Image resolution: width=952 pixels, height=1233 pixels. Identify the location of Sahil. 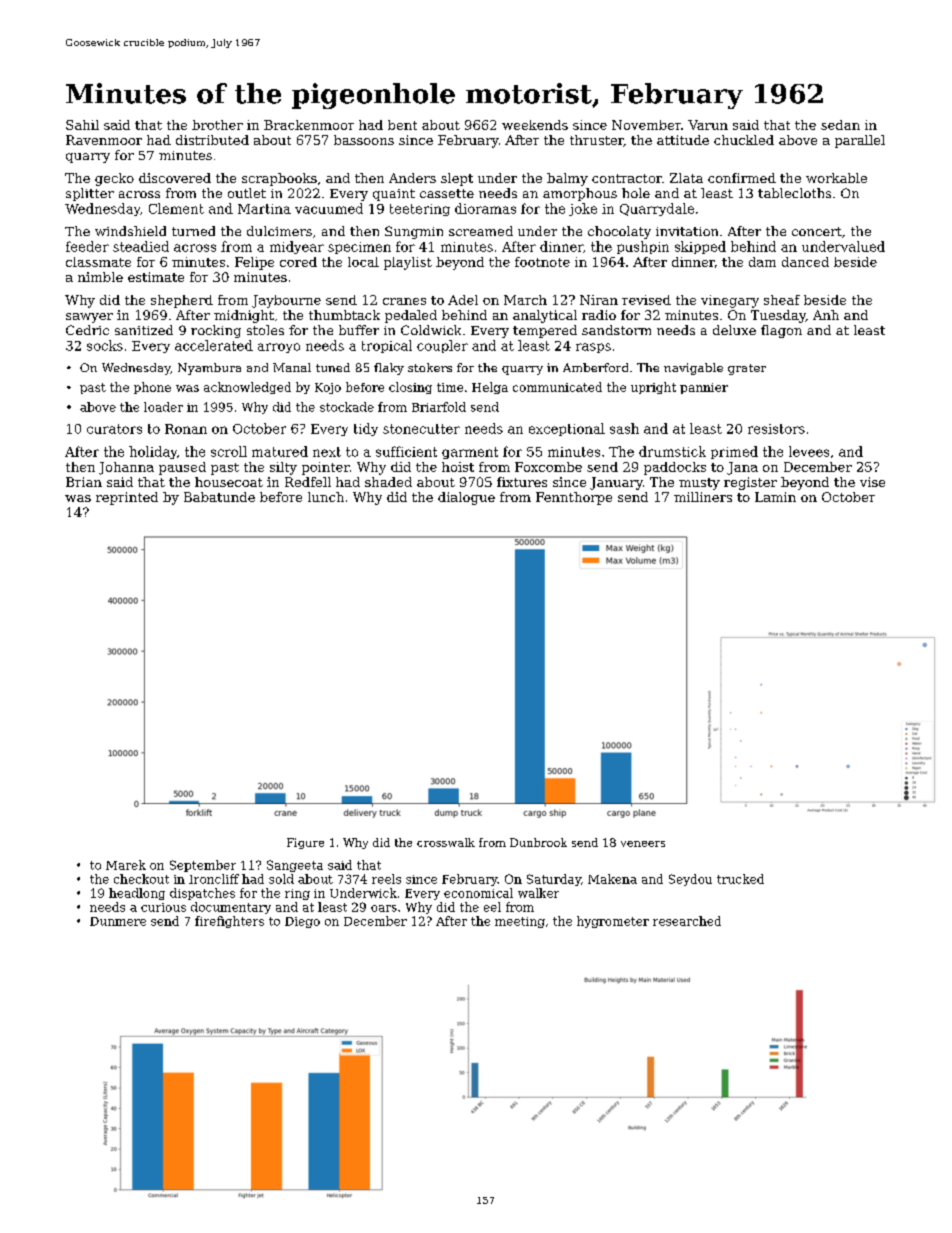
(82, 125).
